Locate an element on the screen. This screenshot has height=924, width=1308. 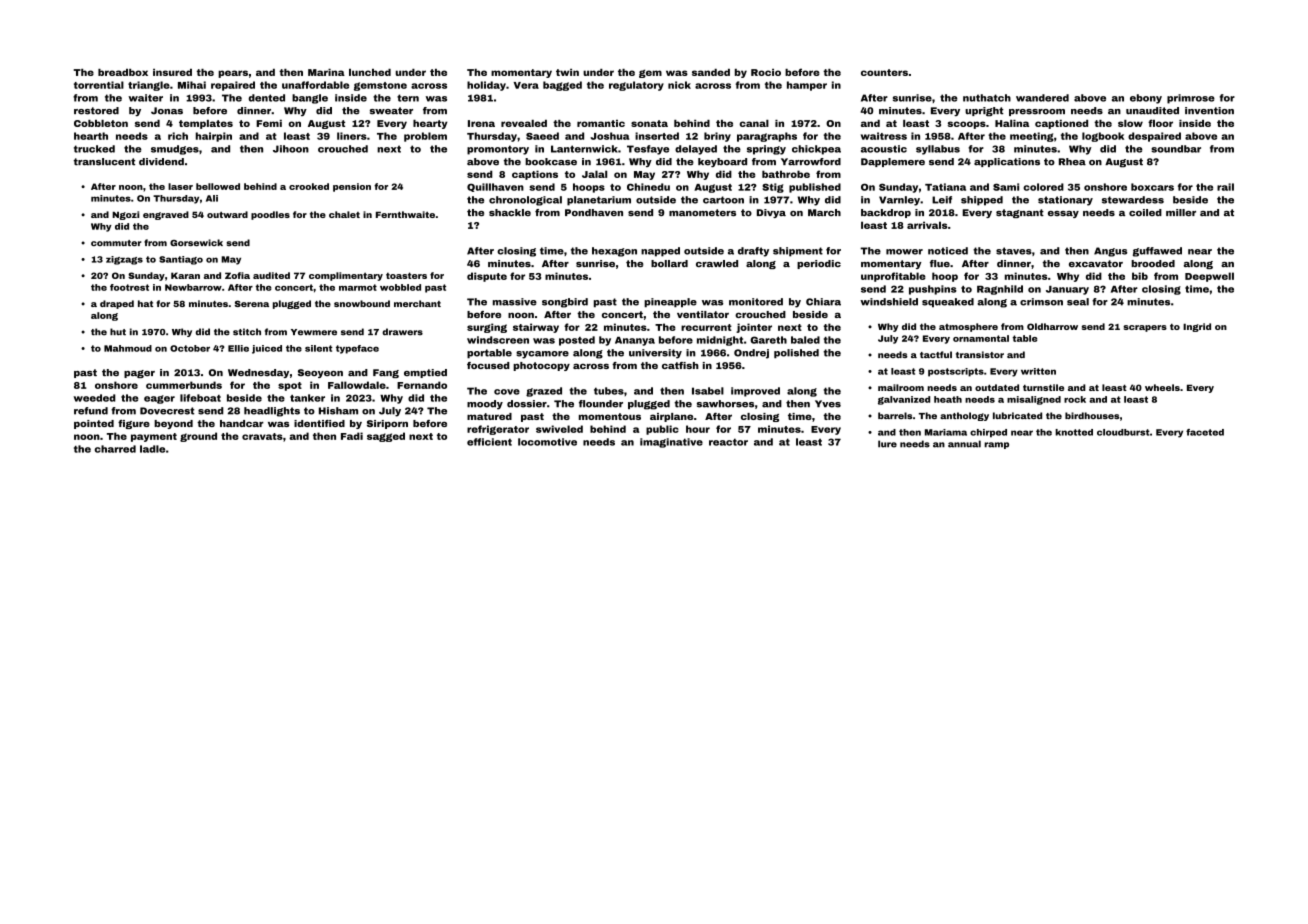
paragraphs is located at coordinates (767, 137).
